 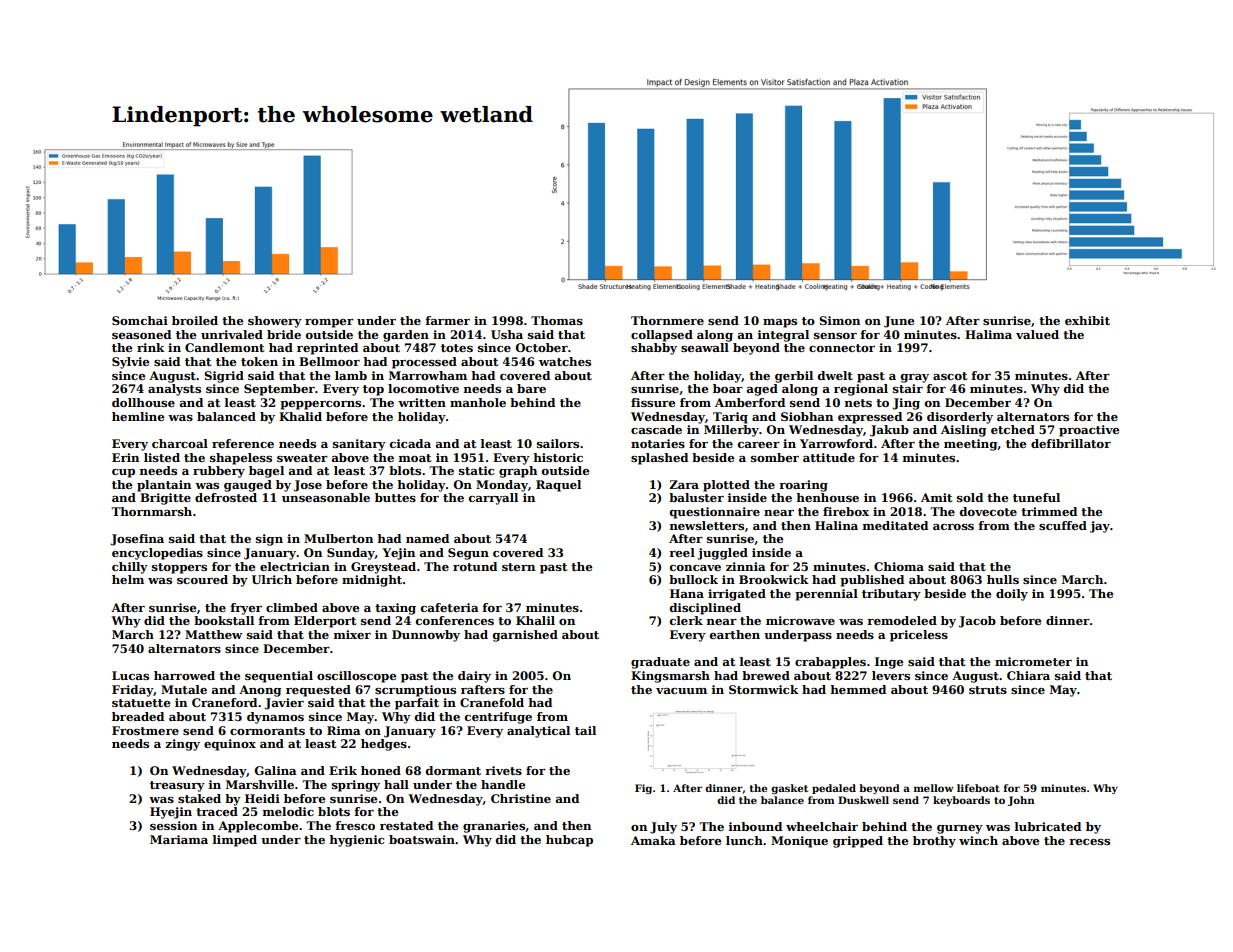 What do you see at coordinates (395, 497) in the screenshot?
I see `buttes` at bounding box center [395, 497].
